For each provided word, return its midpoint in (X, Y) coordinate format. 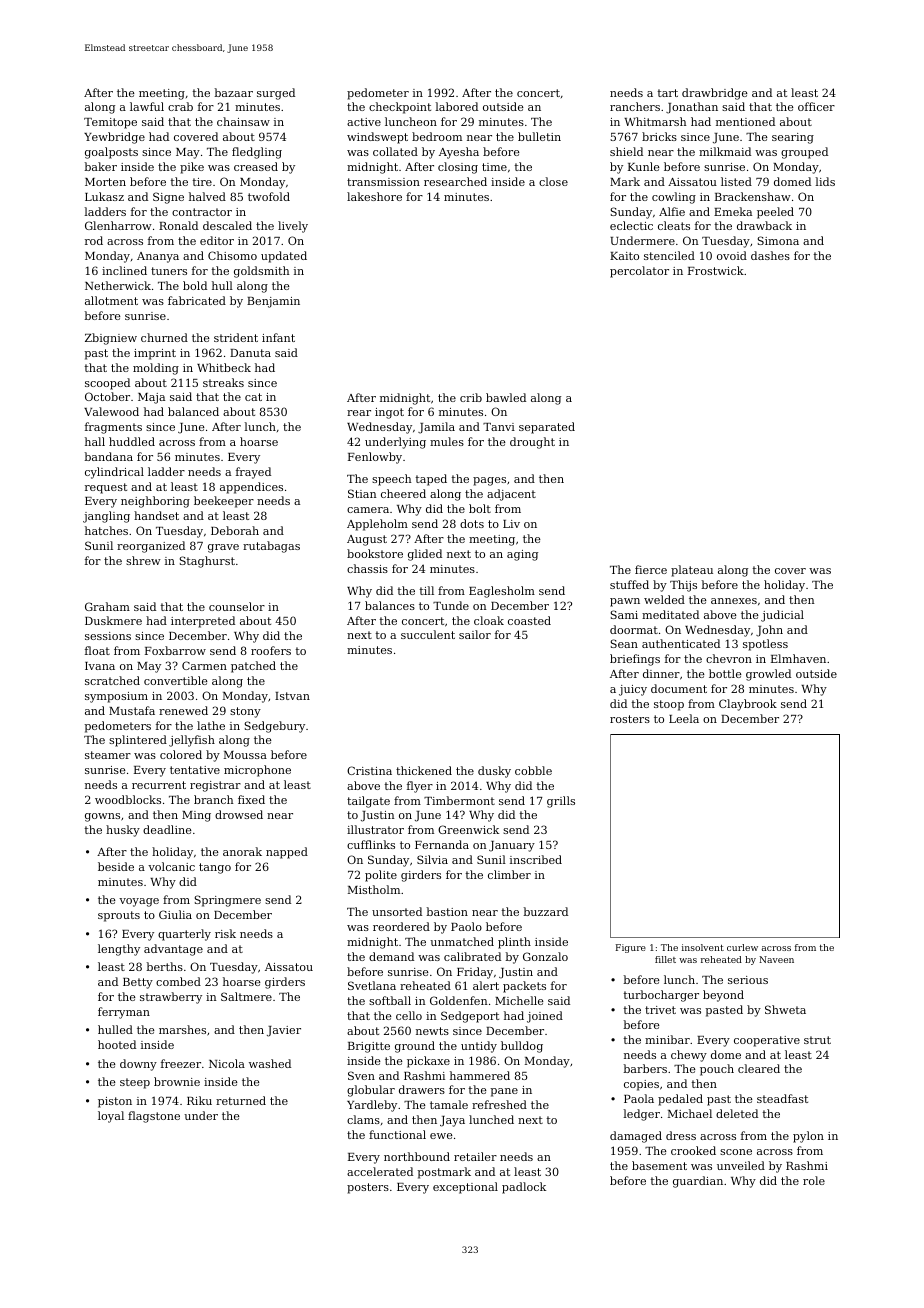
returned (241, 1100)
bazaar (233, 92)
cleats (674, 225)
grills (561, 802)
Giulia (175, 914)
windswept (377, 138)
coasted (529, 620)
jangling (106, 517)
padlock (524, 1188)
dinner (661, 673)
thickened (424, 770)
